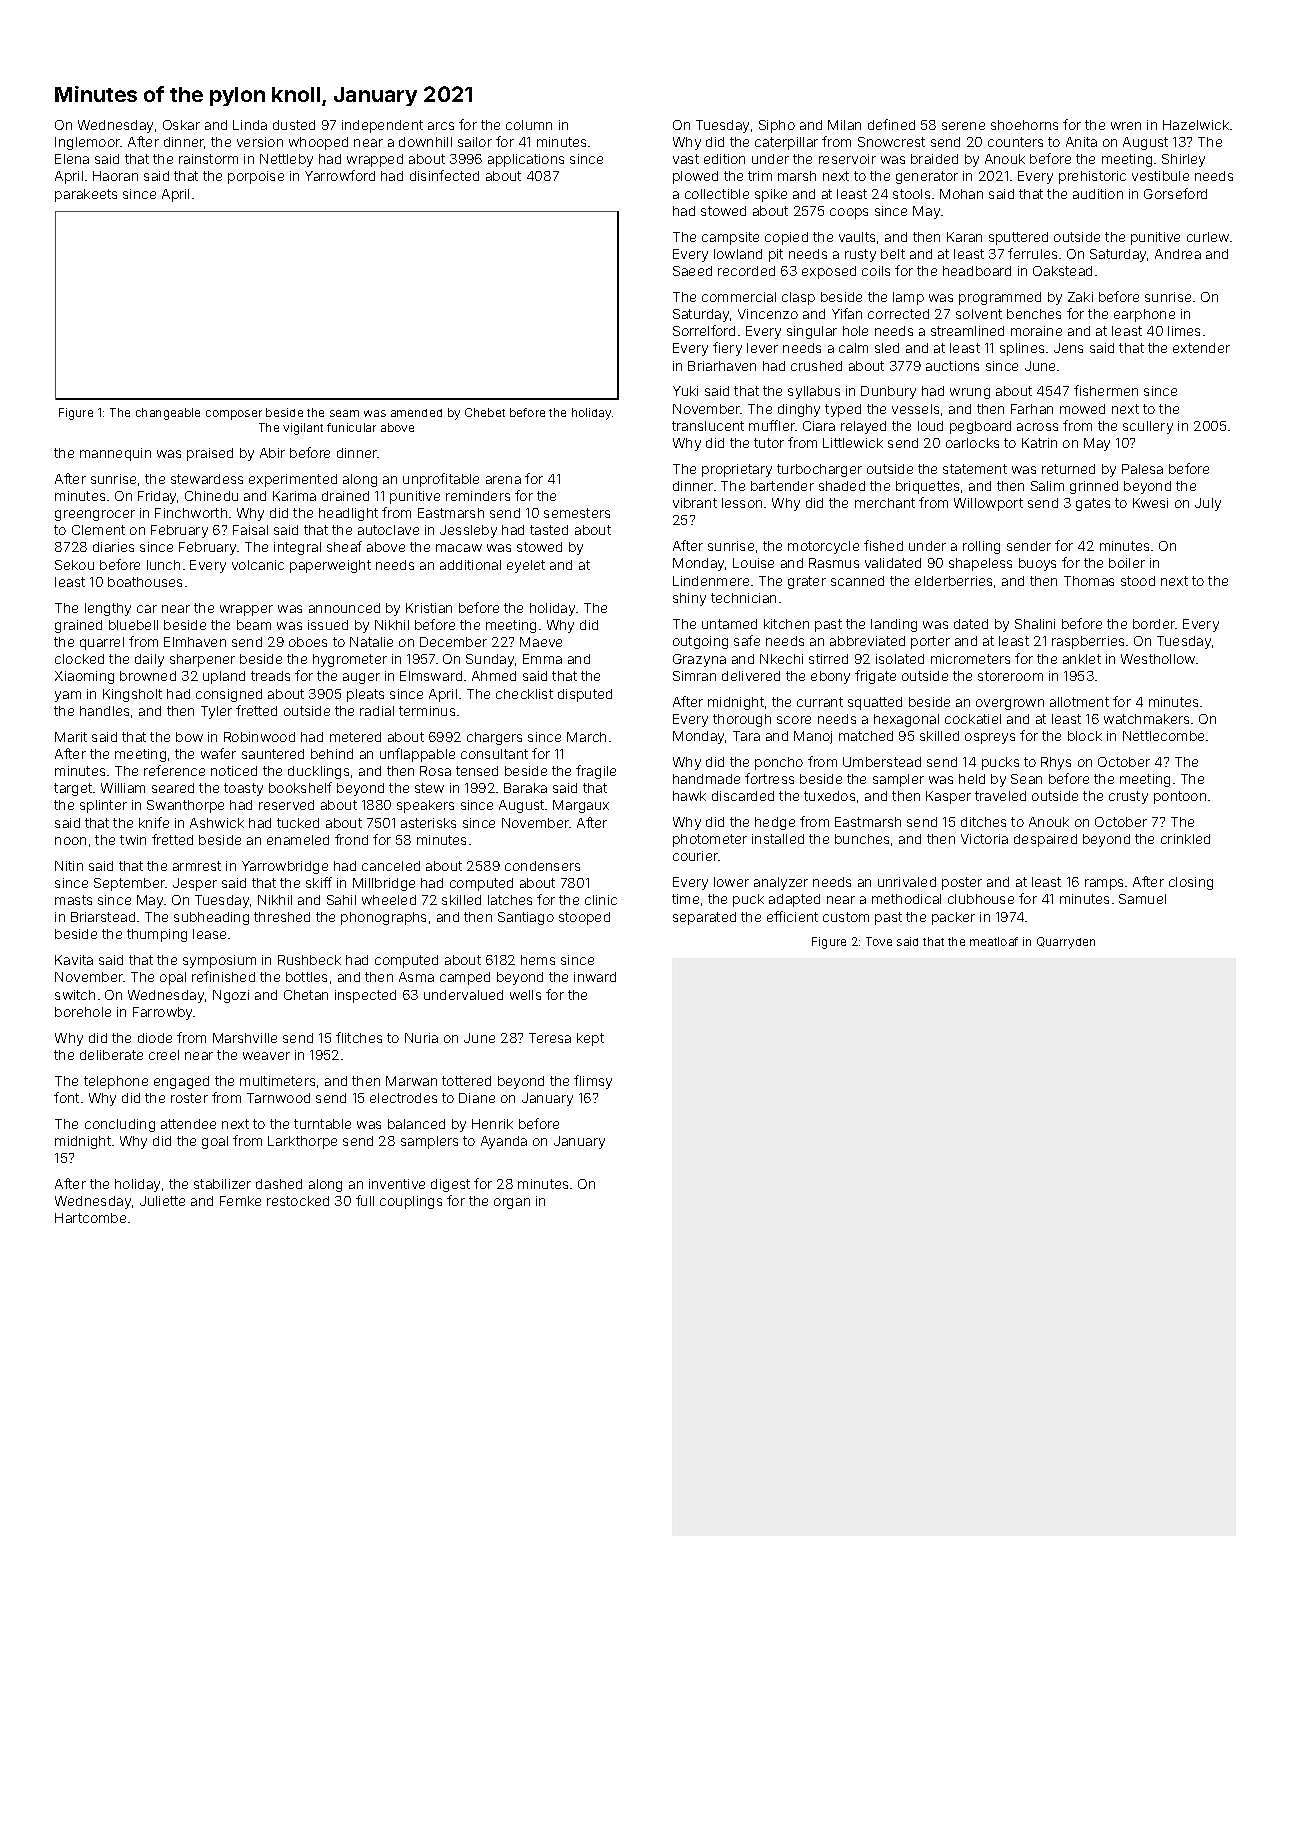  I want to click on organ, so click(512, 1203).
